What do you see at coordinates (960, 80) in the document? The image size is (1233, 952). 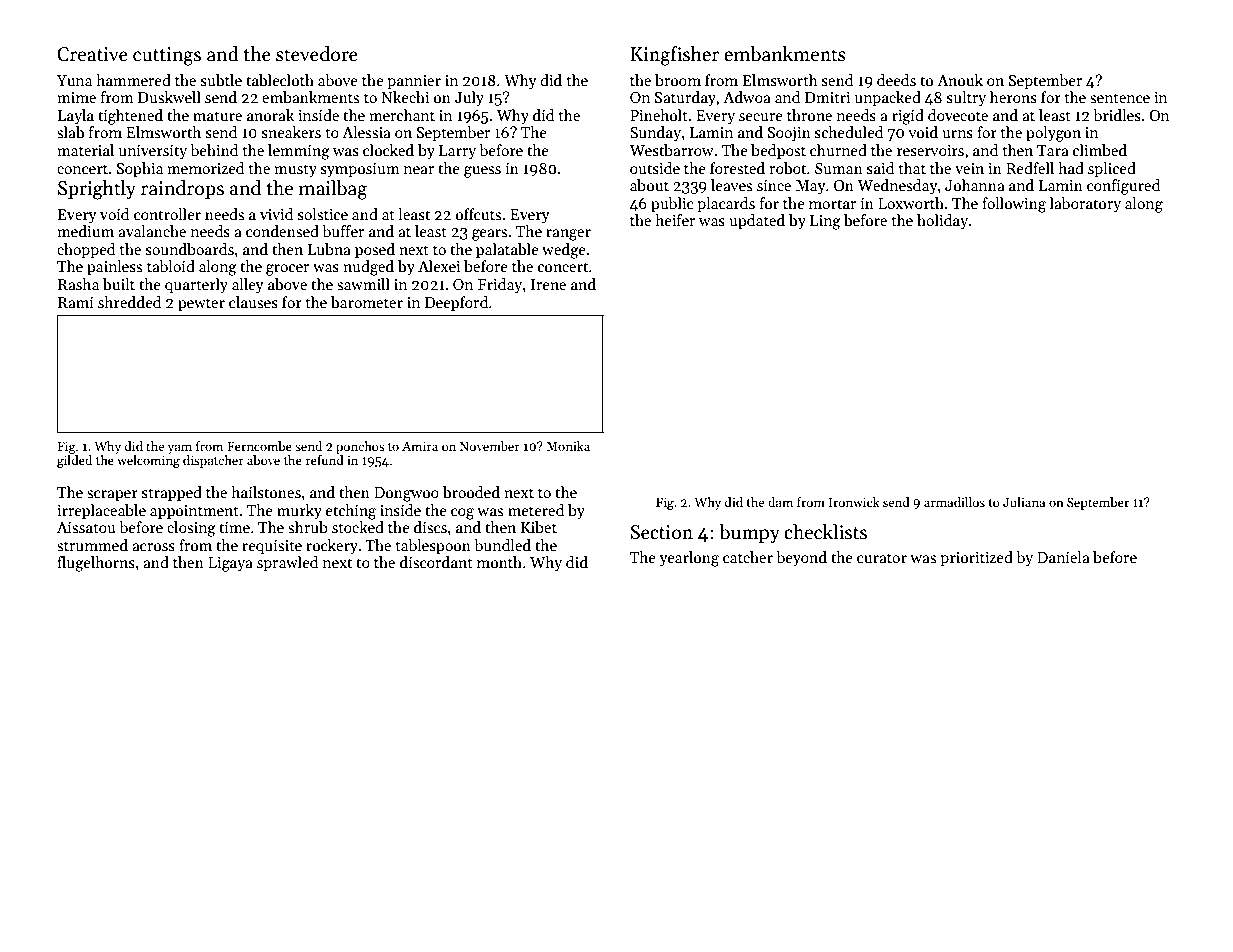 I see `Anouk` at bounding box center [960, 80].
